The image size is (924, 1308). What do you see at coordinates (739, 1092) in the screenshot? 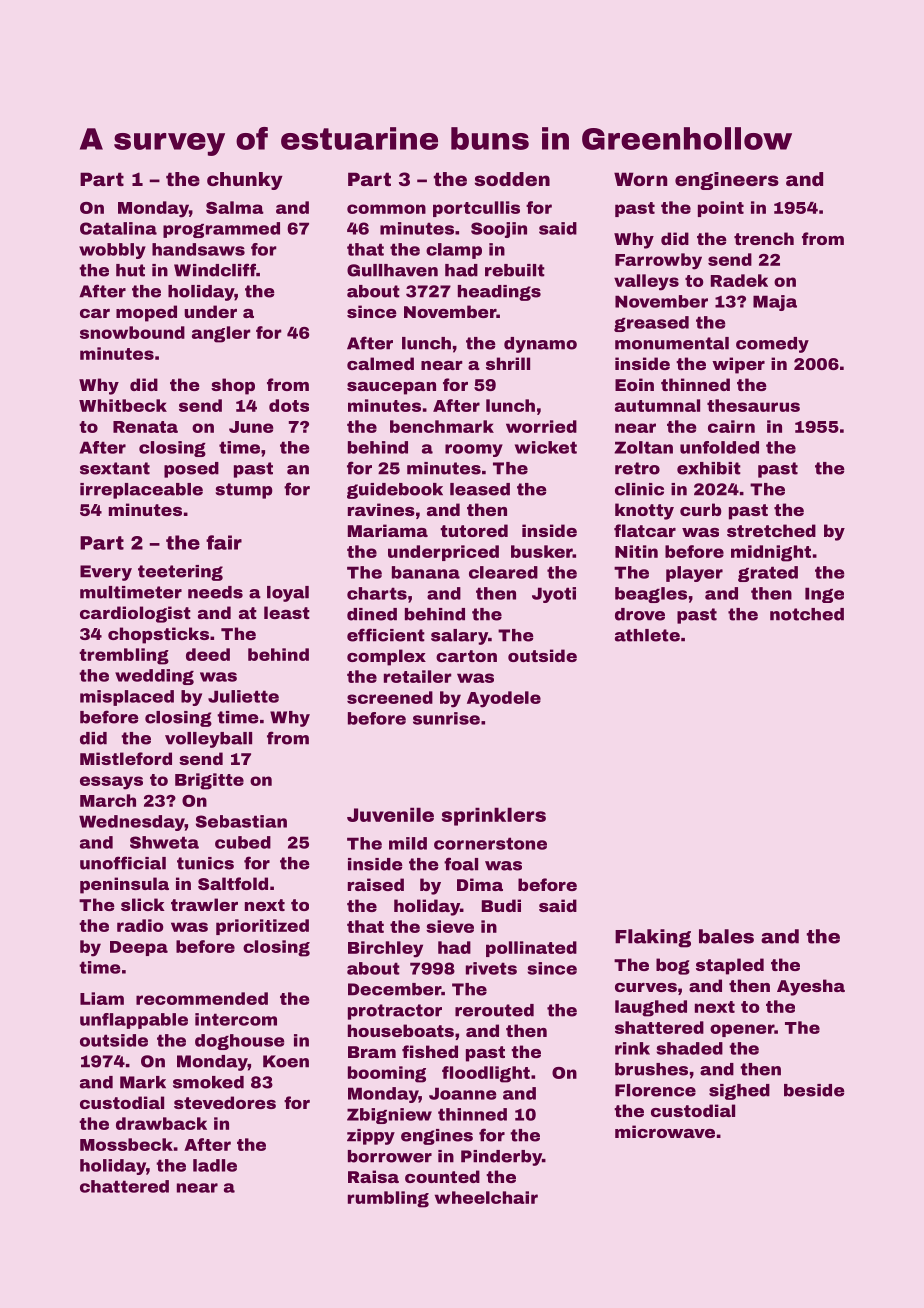
I see `sighed` at bounding box center [739, 1092].
